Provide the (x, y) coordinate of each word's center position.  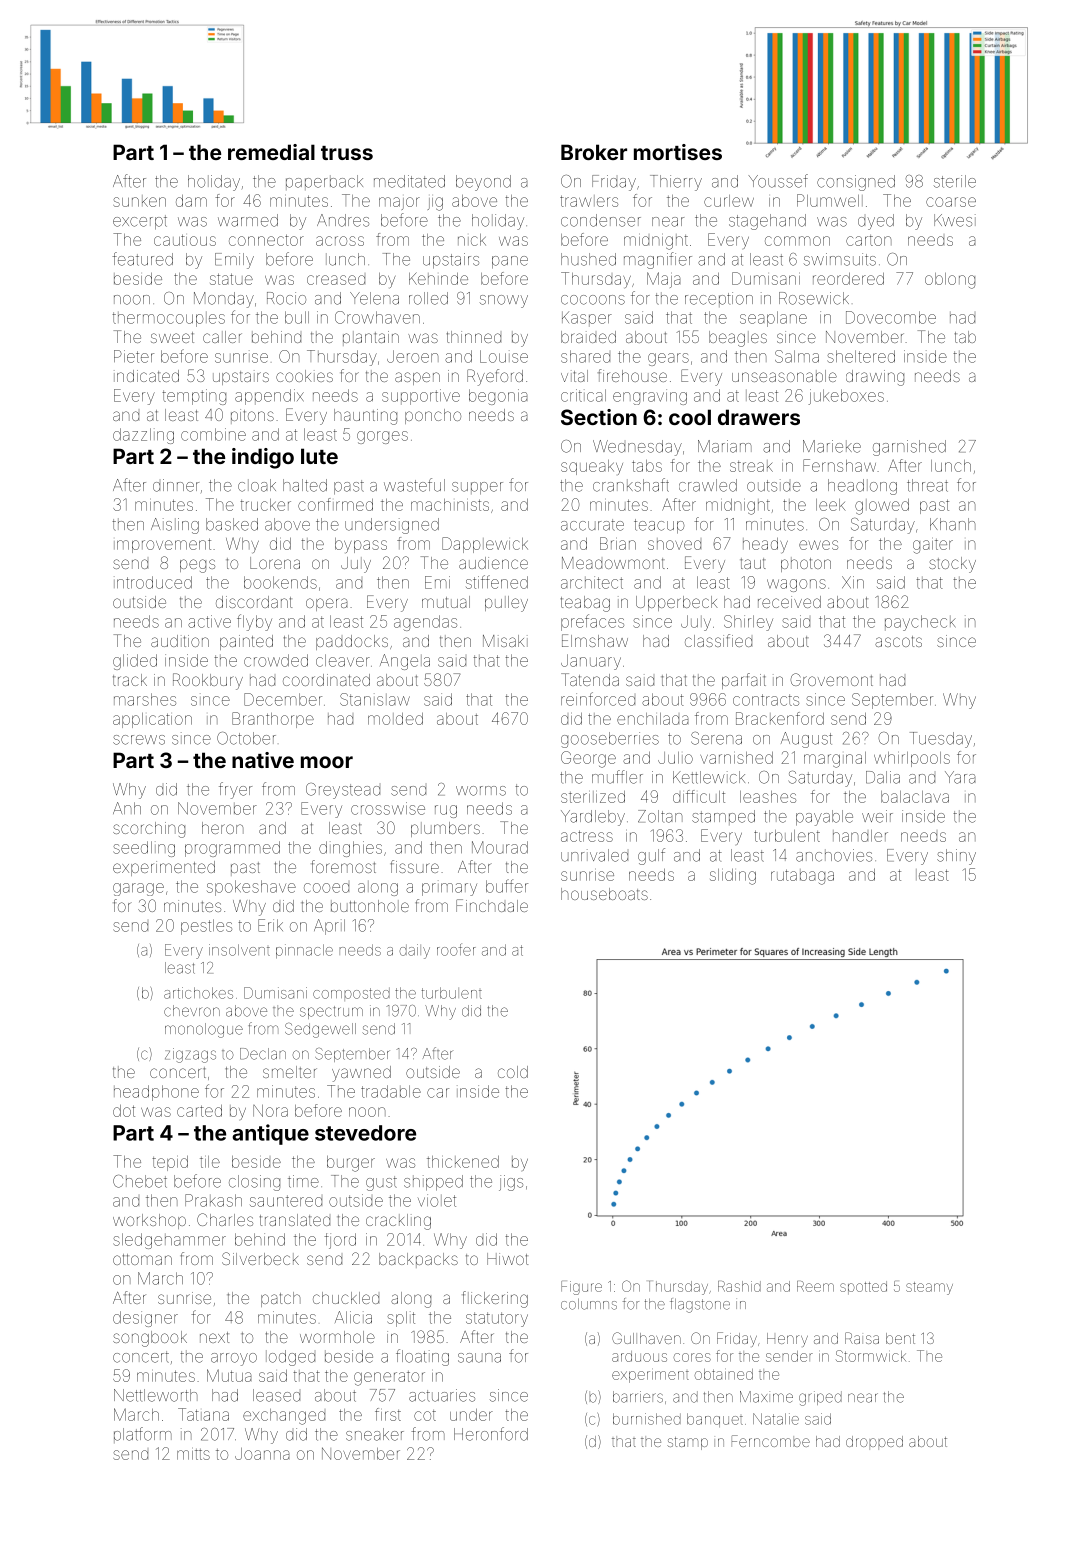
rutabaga (802, 877)
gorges (382, 437)
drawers (759, 417)
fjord (340, 1241)
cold (513, 1072)
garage (138, 889)
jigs (511, 1183)
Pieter (134, 356)
